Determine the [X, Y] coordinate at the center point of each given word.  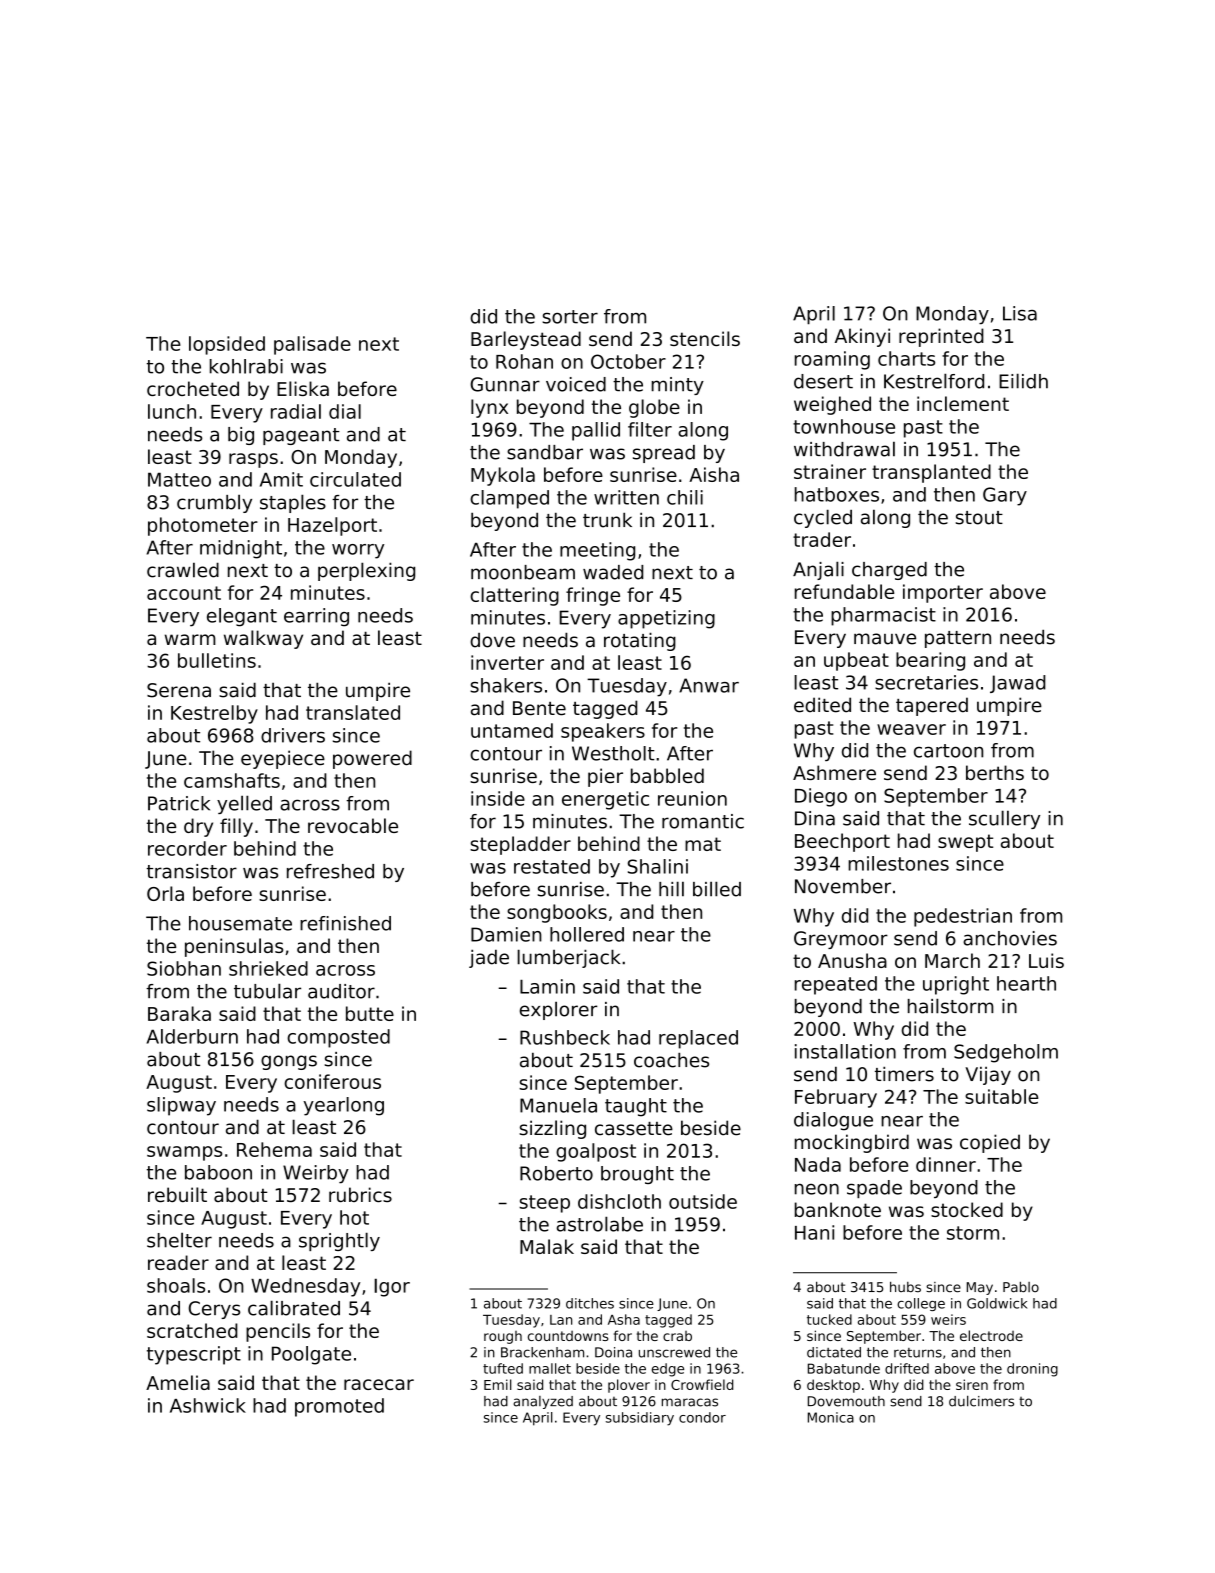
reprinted [941, 337]
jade [489, 958]
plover [629, 1386]
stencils [705, 338]
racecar [379, 1384]
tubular [267, 991]
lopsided [227, 345]
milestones [898, 863]
